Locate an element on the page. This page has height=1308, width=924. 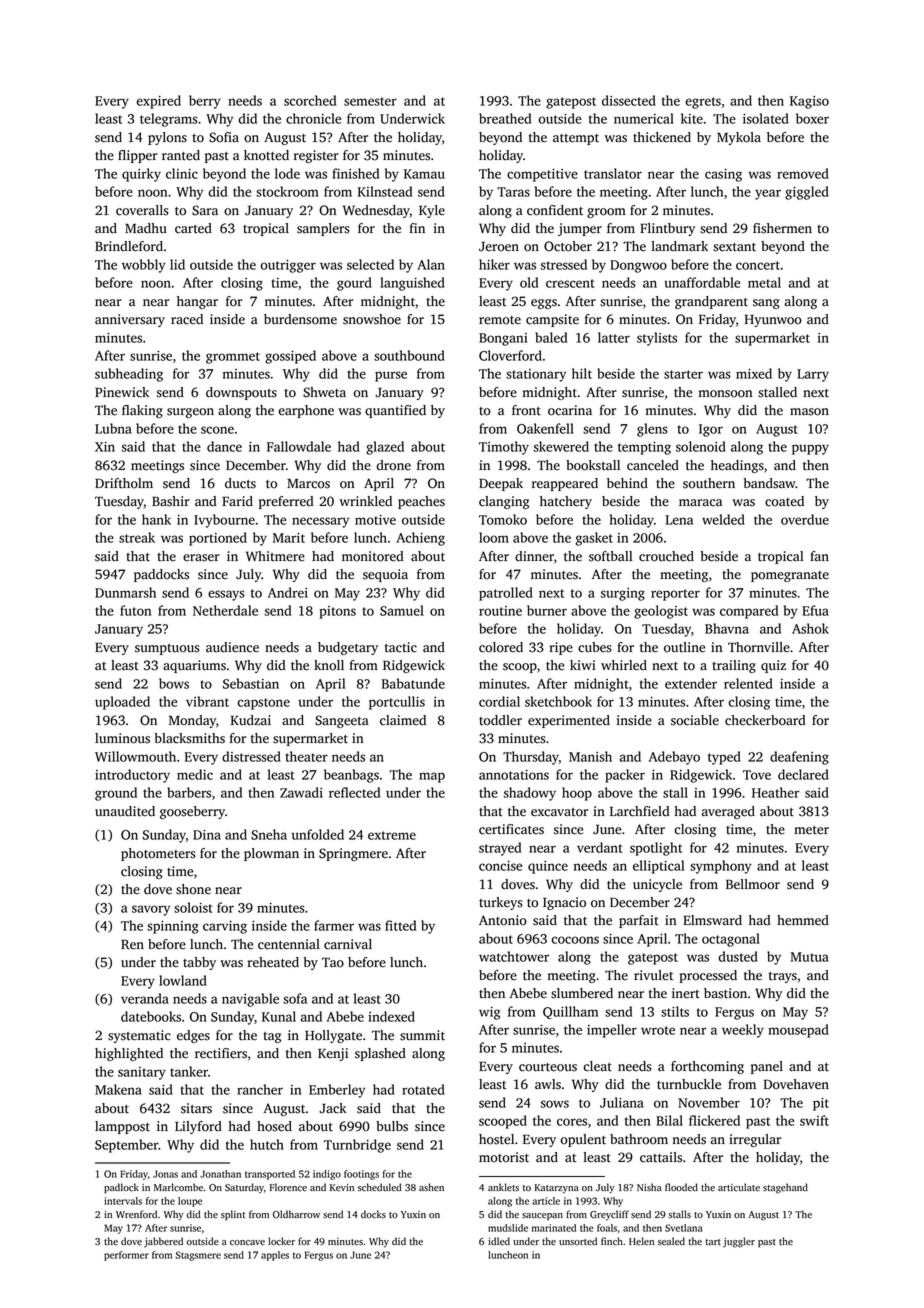
ducts is located at coordinates (240, 483).
